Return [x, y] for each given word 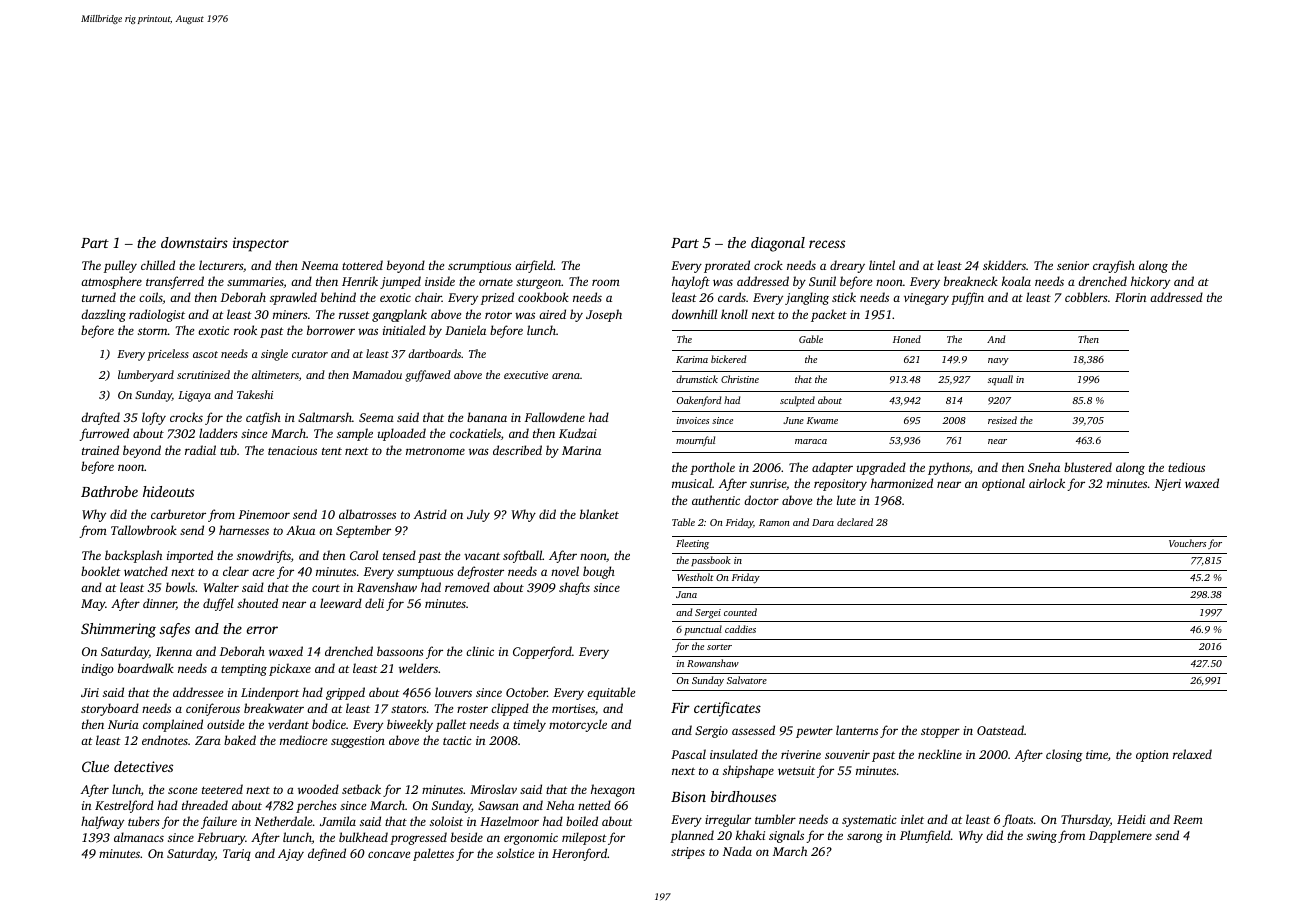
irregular [728, 820]
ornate [496, 282]
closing [1064, 755]
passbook [711, 561]
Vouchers [1187, 543]
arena [566, 376]
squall [1000, 380]
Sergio [711, 732]
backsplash [133, 556]
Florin [1130, 297]
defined [327, 854]
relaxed [1192, 754]
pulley [120, 266]
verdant [288, 724]
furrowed [104, 434]
